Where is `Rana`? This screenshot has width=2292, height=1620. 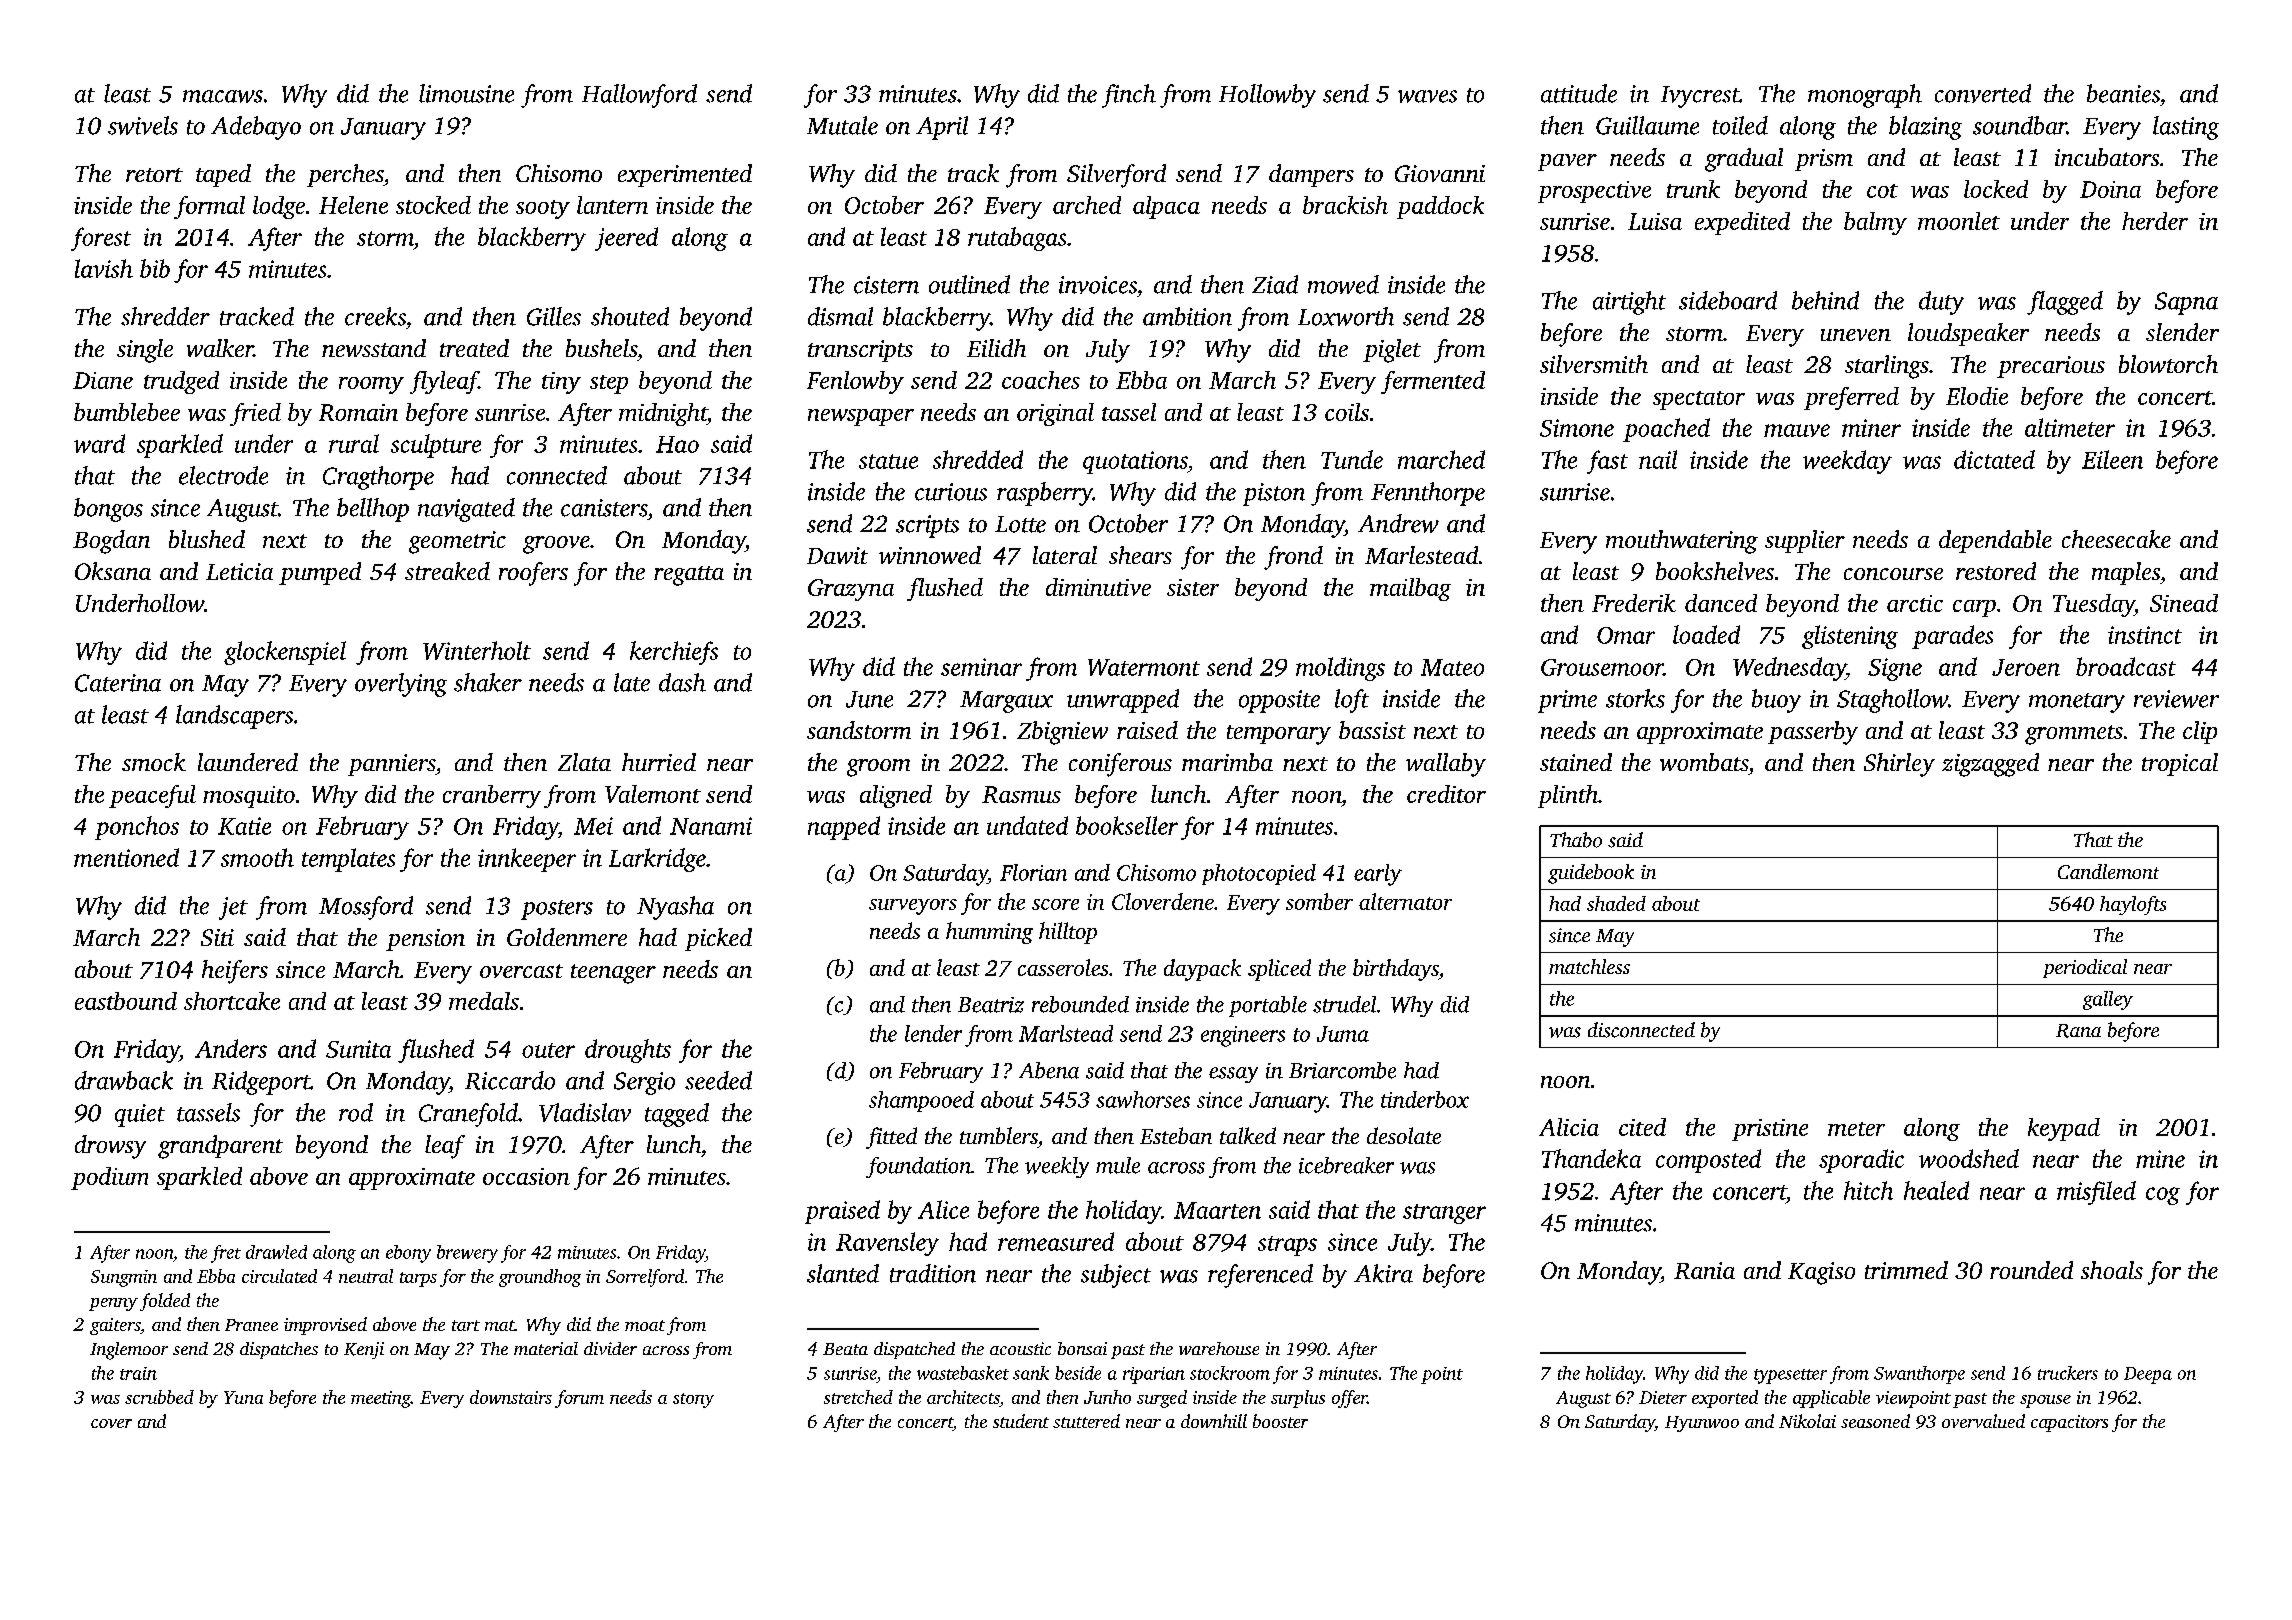 Rana is located at coordinates (2078, 1031).
